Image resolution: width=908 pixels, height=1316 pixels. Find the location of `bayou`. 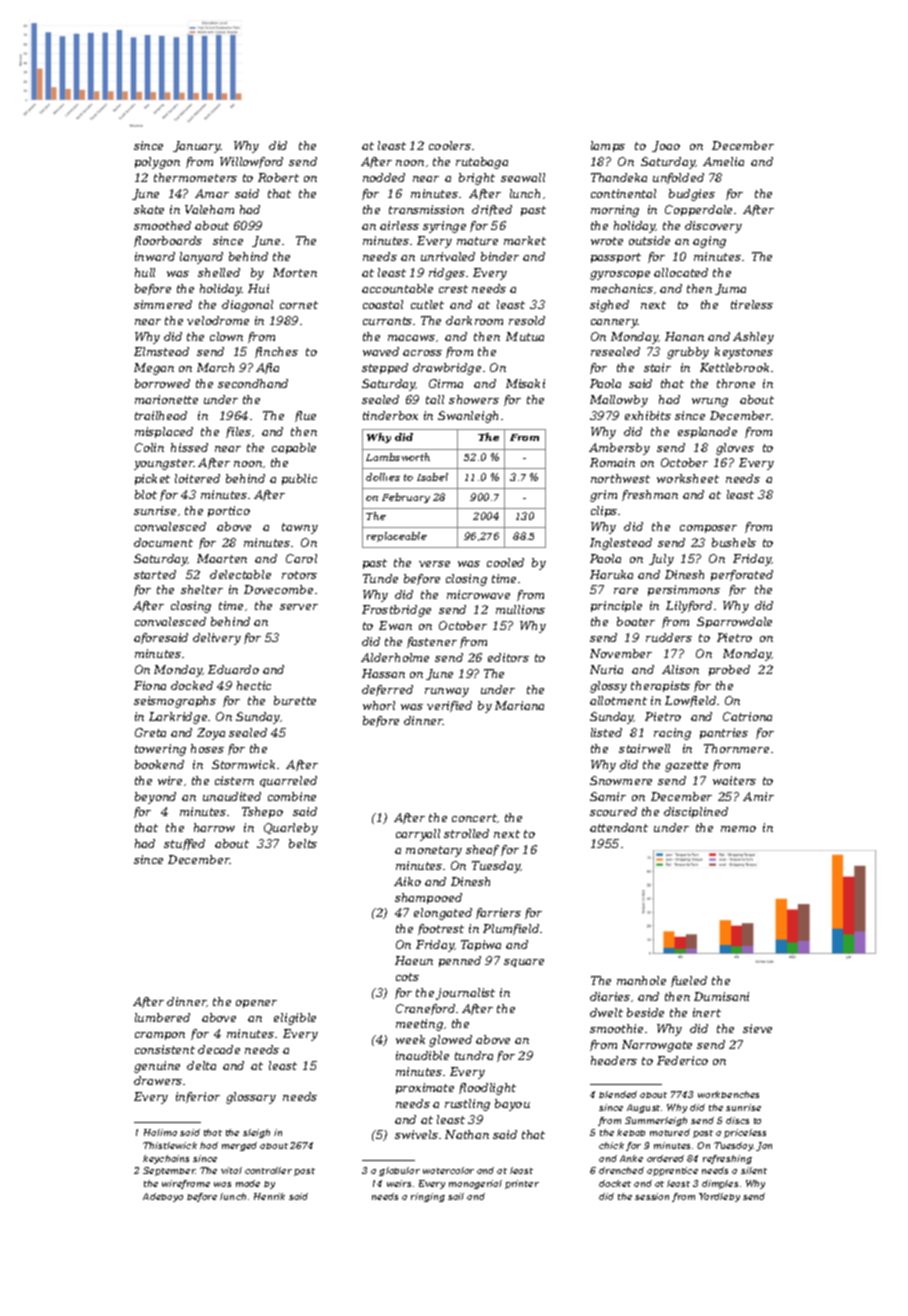

bayou is located at coordinates (512, 1105).
